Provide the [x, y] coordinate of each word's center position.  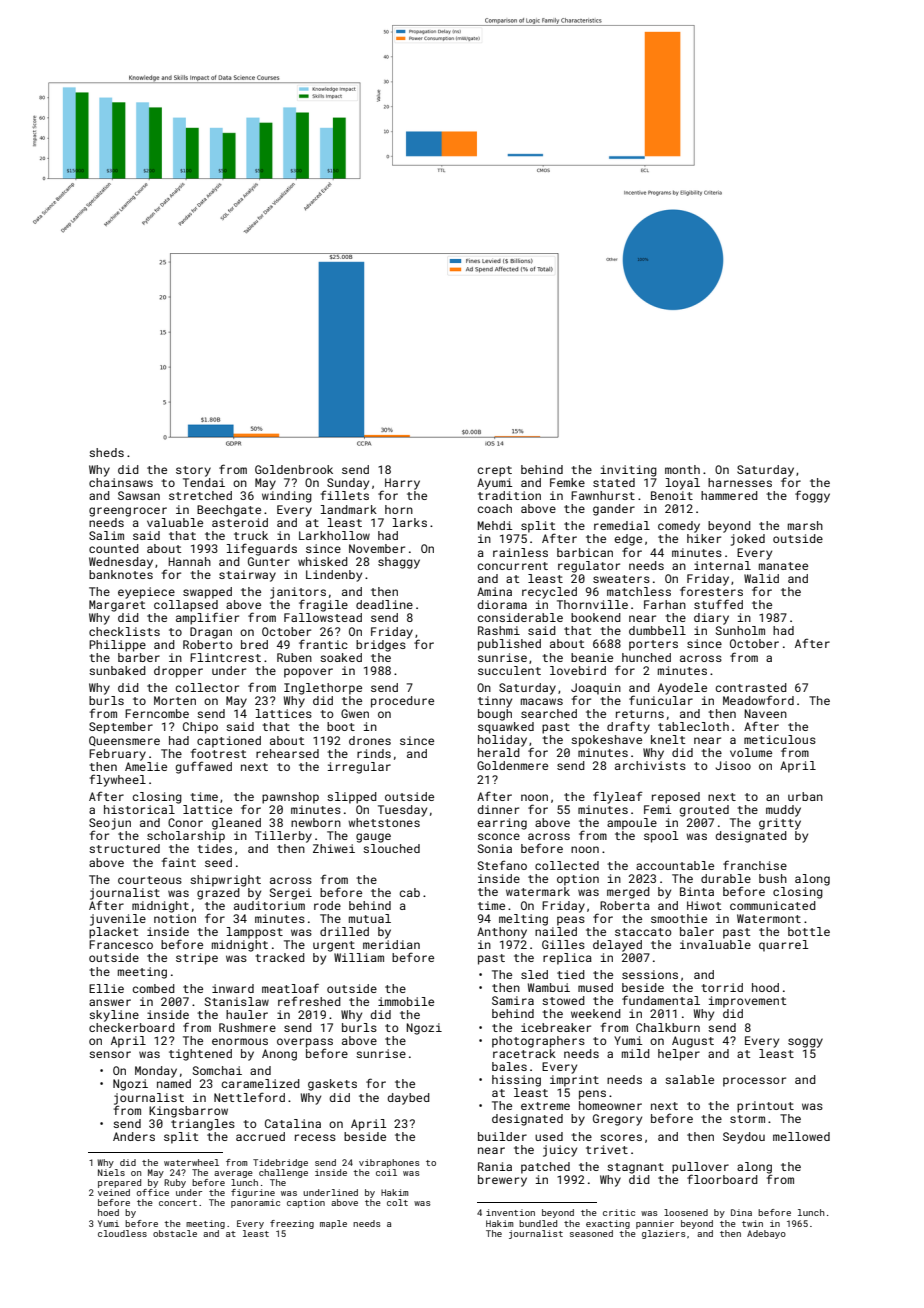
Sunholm [740, 630]
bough [495, 715]
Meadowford [758, 700]
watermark [538, 891]
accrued [260, 1136]
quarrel [784, 946]
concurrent [513, 566]
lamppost [255, 933]
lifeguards [262, 549]
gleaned [236, 824]
